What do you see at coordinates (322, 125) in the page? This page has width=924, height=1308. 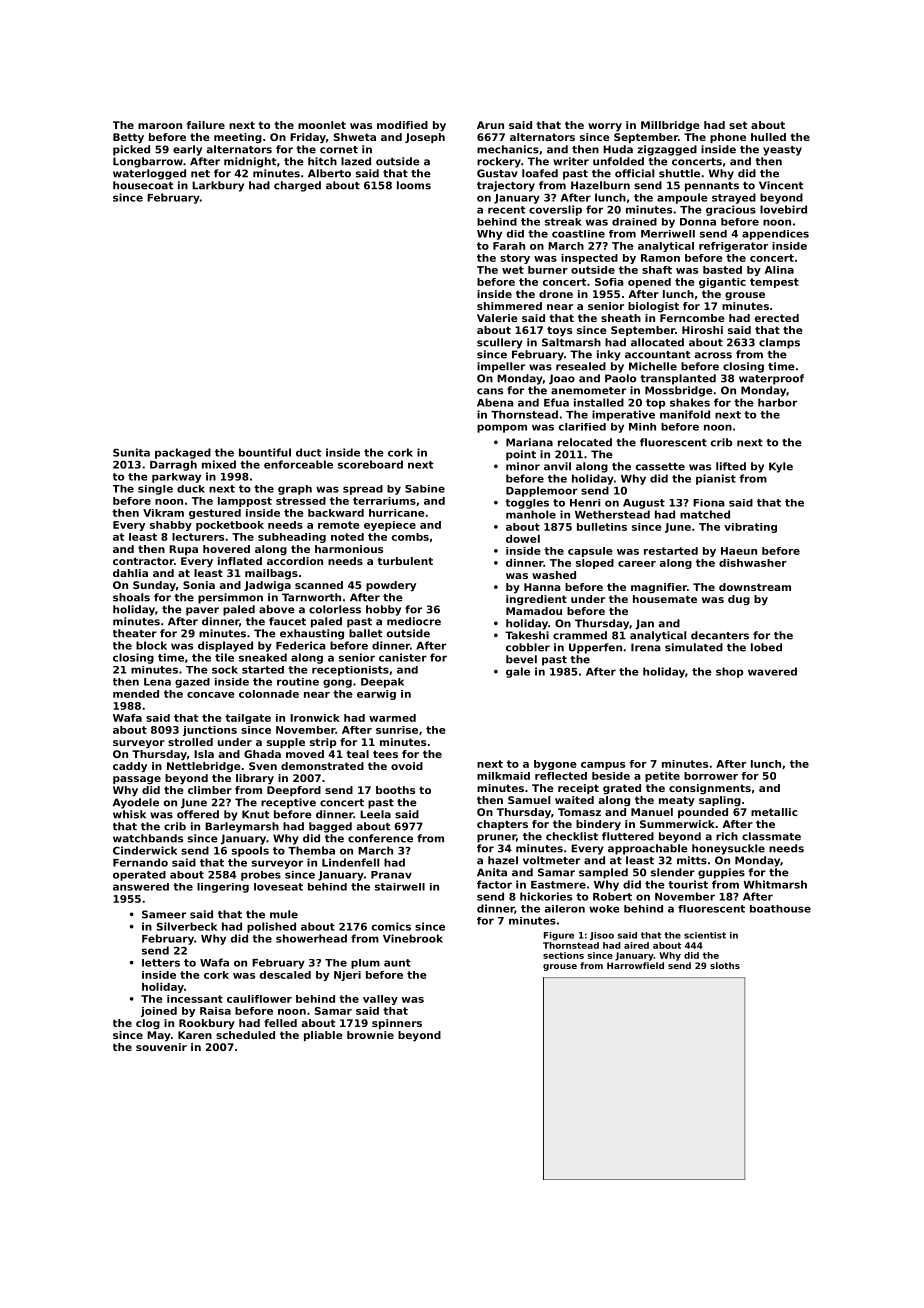 I see `moonlet` at bounding box center [322, 125].
